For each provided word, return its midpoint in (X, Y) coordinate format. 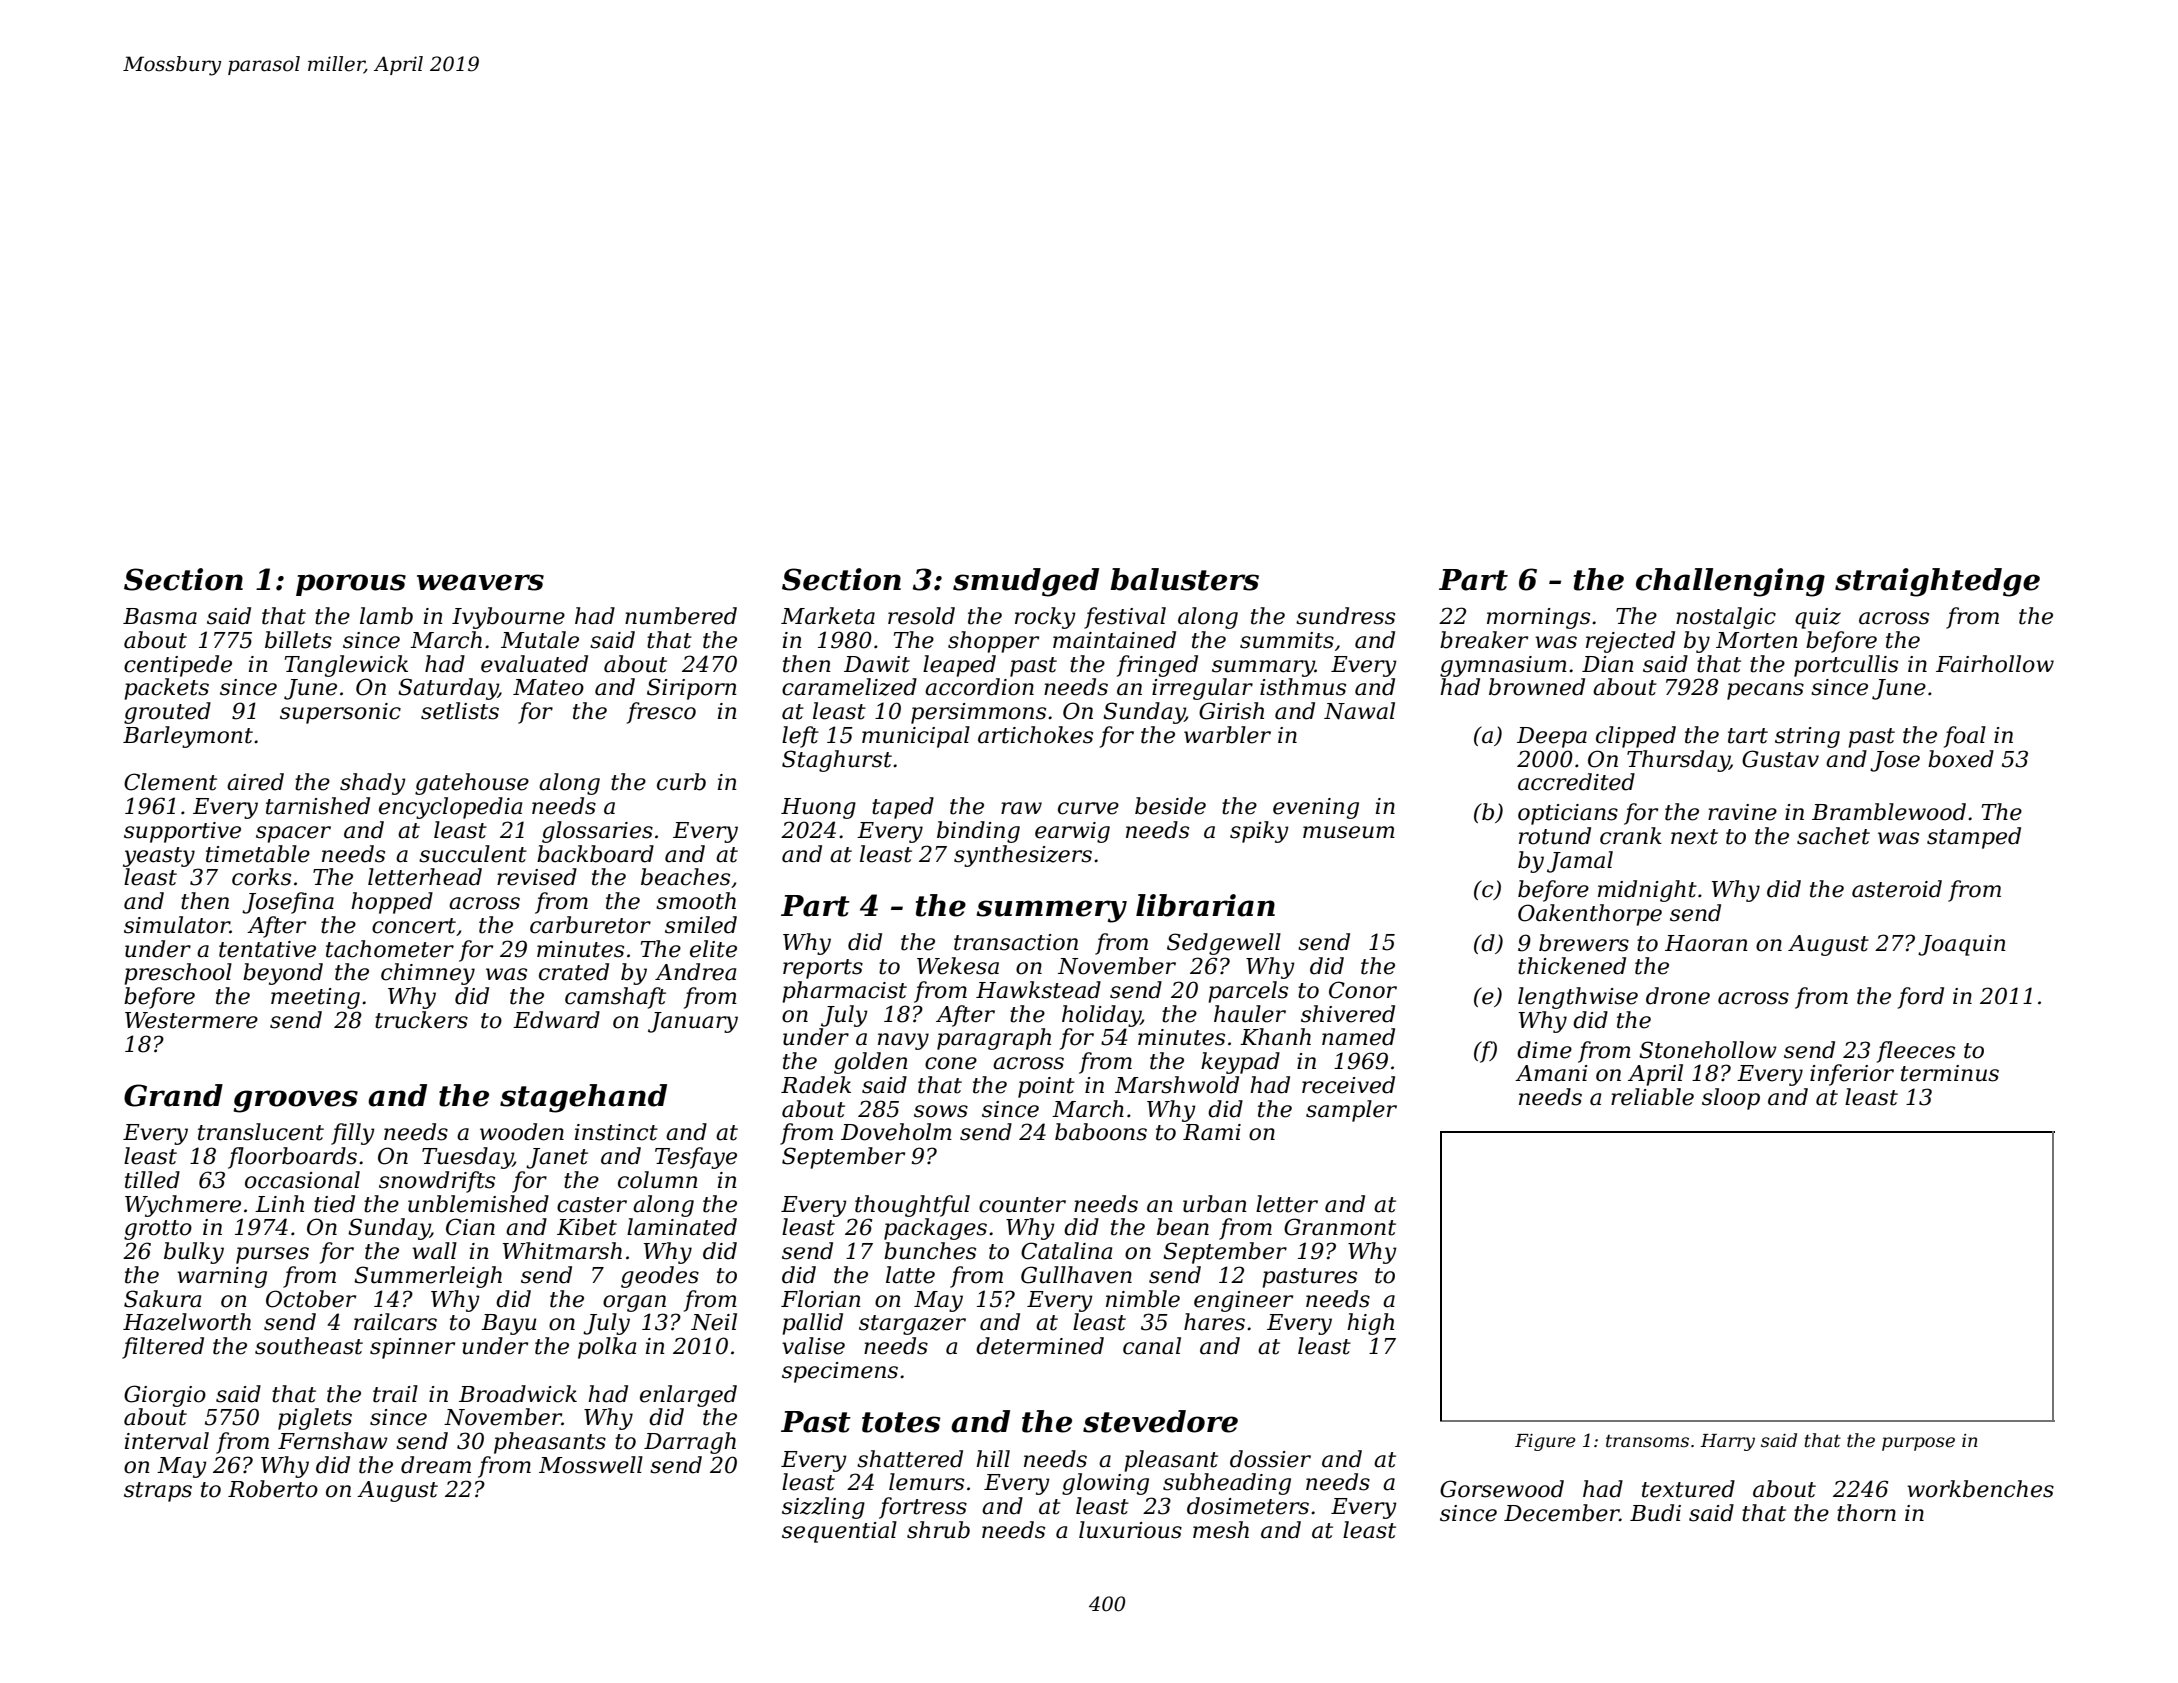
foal (1965, 737)
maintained (1114, 640)
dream (436, 1465)
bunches (930, 1251)
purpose (1918, 1444)
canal (1152, 1346)
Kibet (587, 1227)
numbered (681, 616)
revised (537, 877)
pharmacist (844, 992)
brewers (1584, 943)
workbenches (1980, 1489)
